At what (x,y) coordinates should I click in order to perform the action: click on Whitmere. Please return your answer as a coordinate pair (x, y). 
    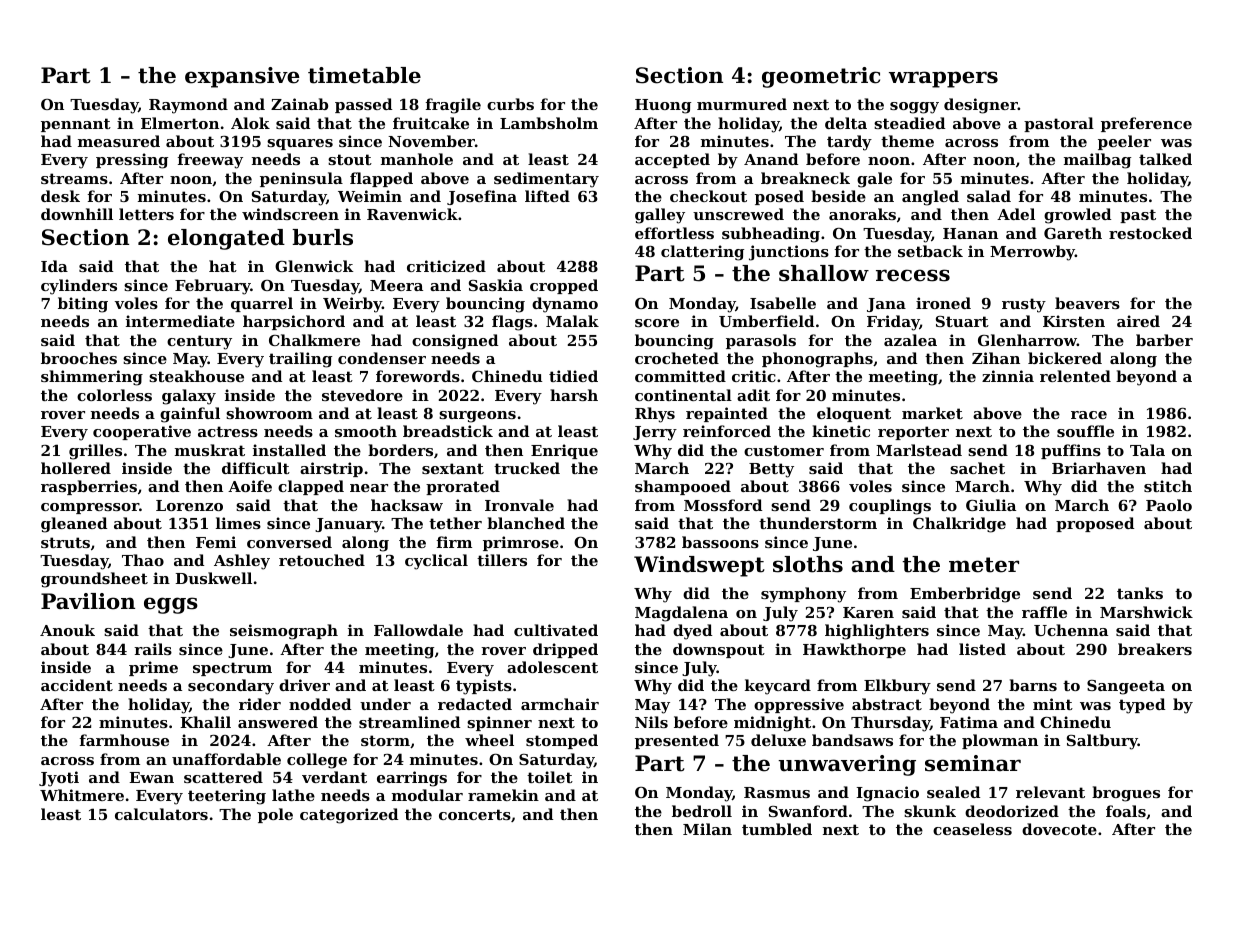
    Looking at the image, I should click on (82, 795).
